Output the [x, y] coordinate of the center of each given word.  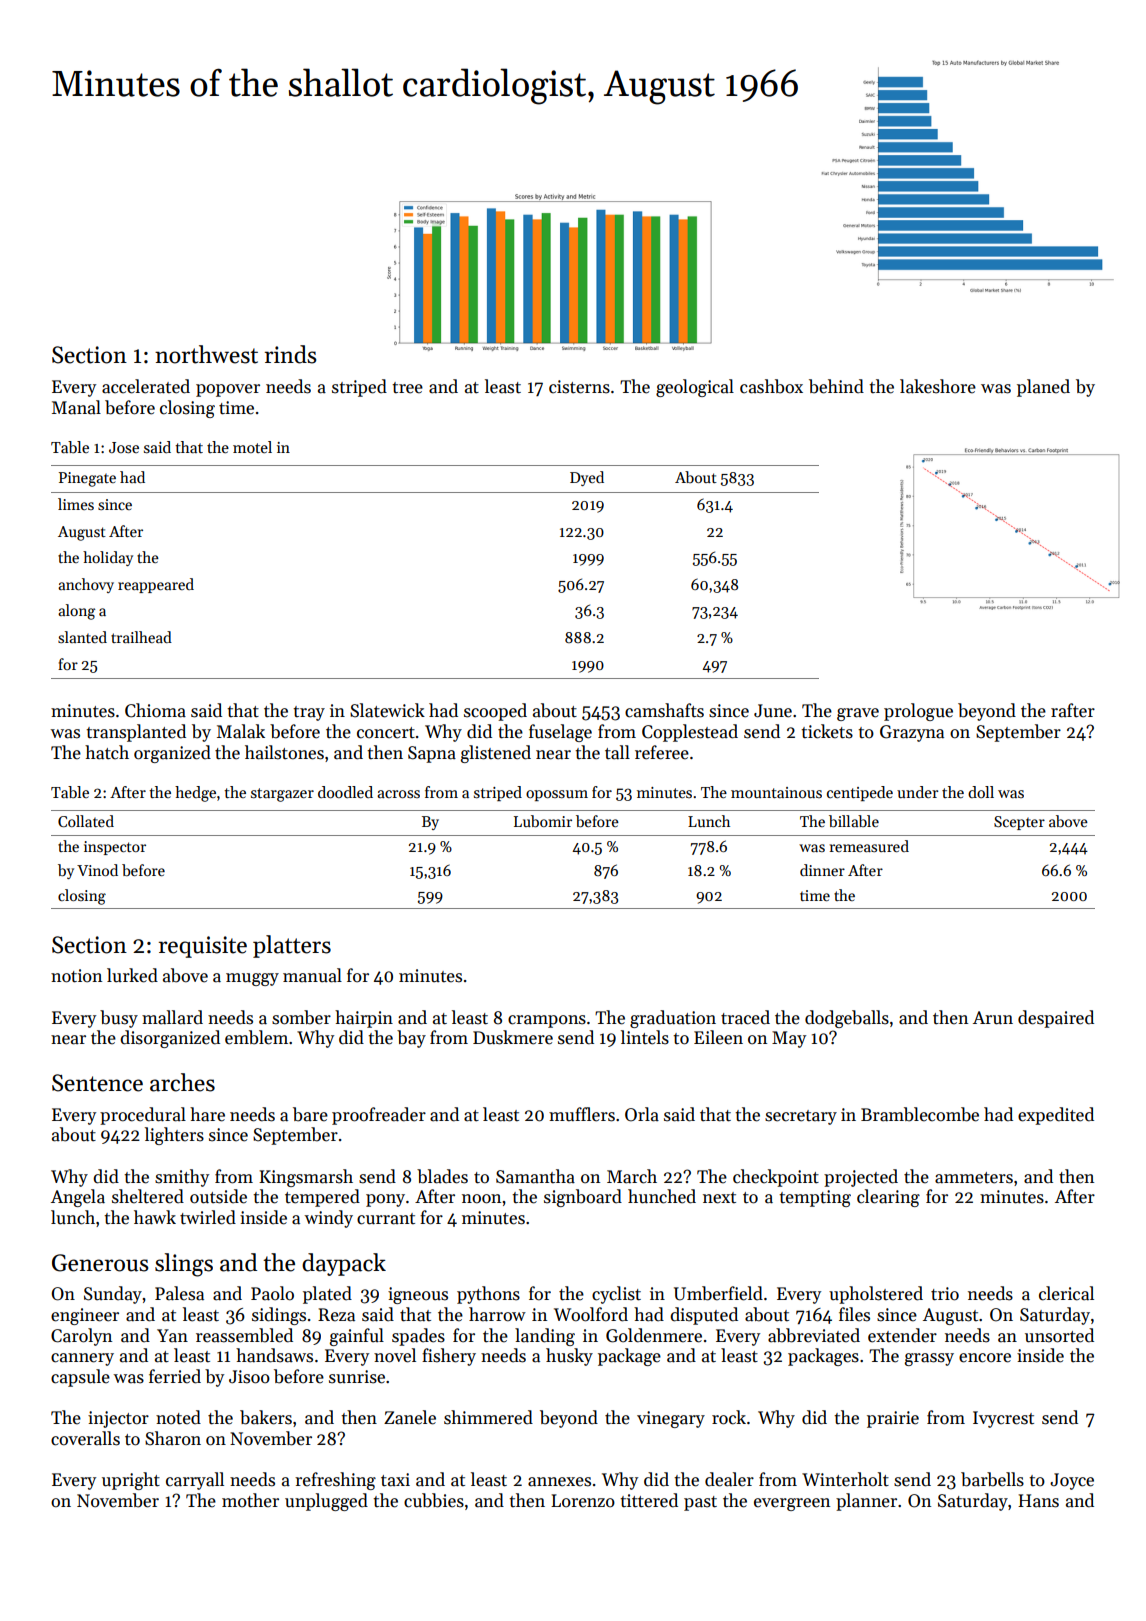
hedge [195, 794]
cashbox [771, 386]
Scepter [1019, 823]
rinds [290, 354]
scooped [495, 712]
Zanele [410, 1417]
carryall [195, 1481]
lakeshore [938, 386]
